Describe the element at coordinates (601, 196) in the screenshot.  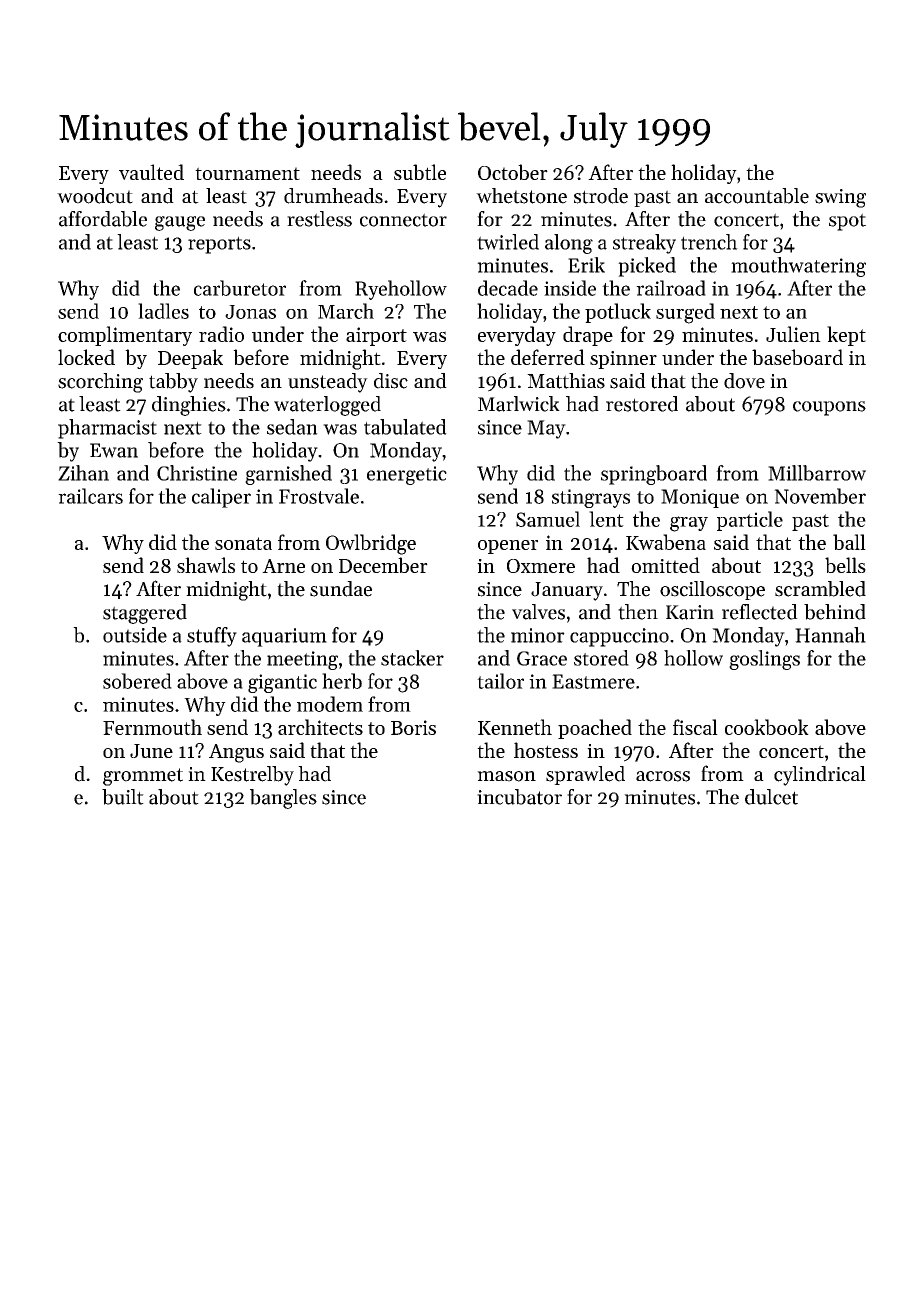
I see `strode` at that location.
